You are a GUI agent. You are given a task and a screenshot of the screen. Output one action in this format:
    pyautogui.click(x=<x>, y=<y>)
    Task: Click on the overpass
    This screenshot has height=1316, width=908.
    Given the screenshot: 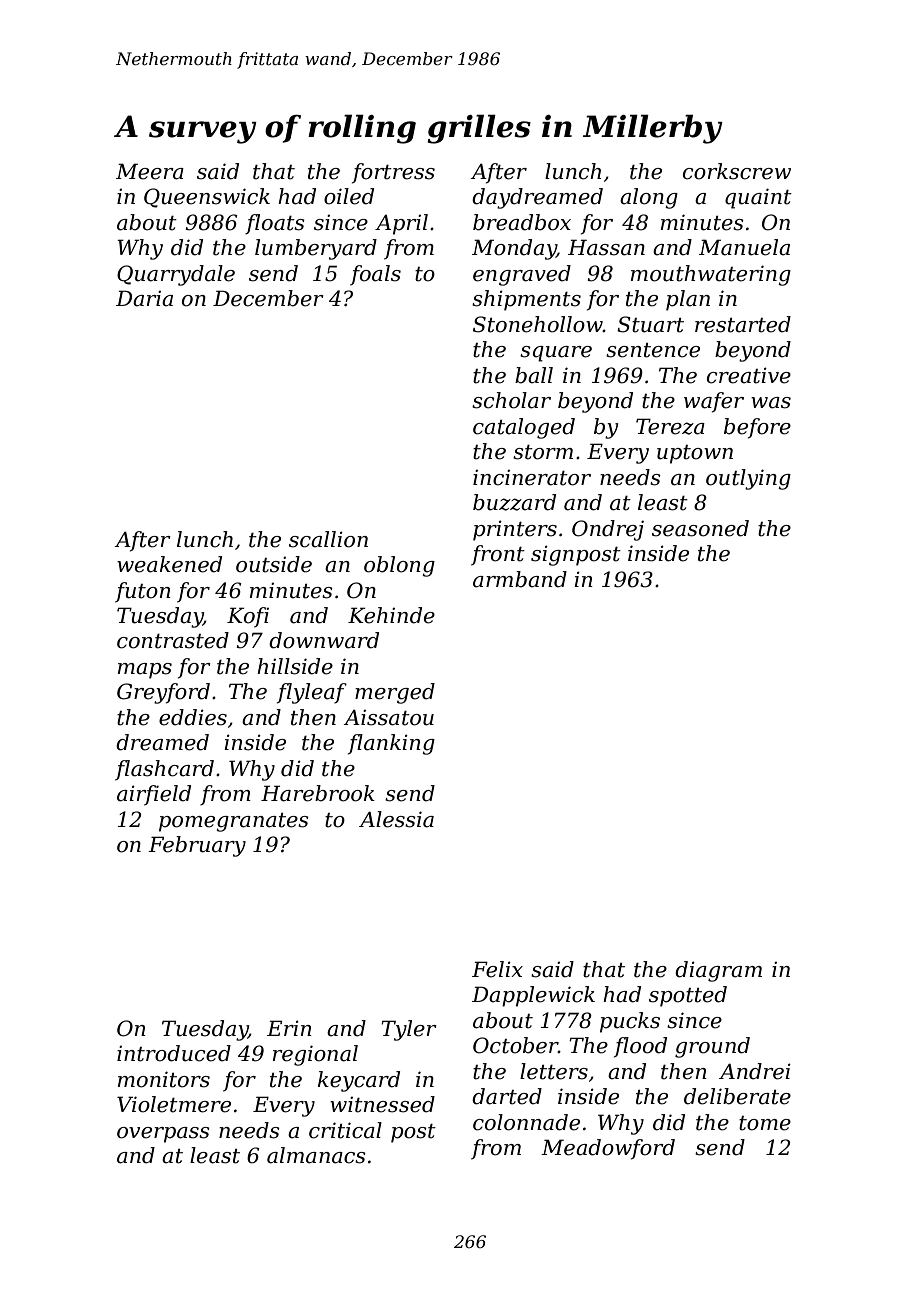 What is the action you would take?
    pyautogui.click(x=163, y=1135)
